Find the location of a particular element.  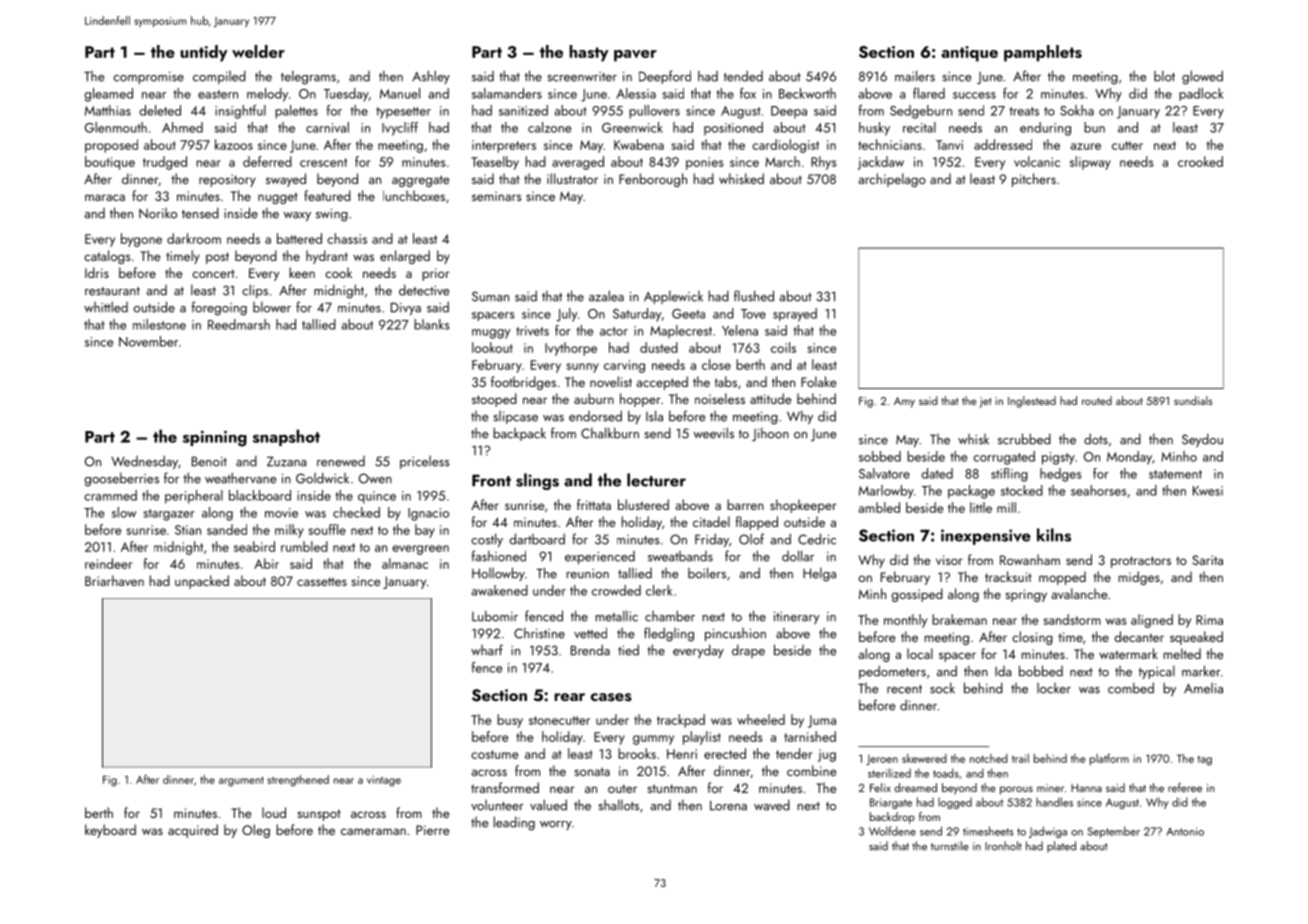

cassettes is located at coordinates (322, 581).
